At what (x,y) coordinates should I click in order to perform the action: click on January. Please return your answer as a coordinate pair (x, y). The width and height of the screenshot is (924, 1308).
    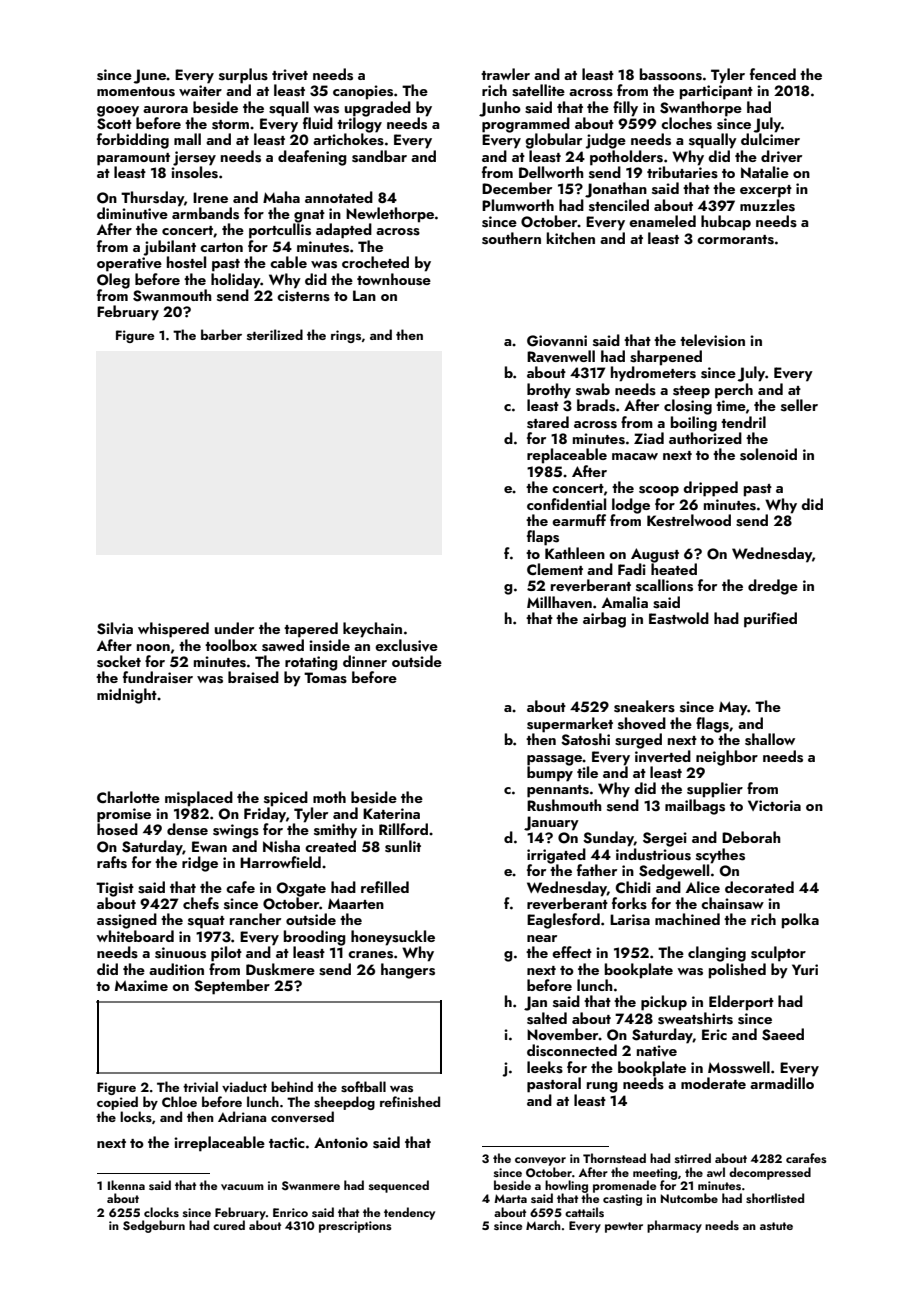
    Looking at the image, I should click on (551, 823).
